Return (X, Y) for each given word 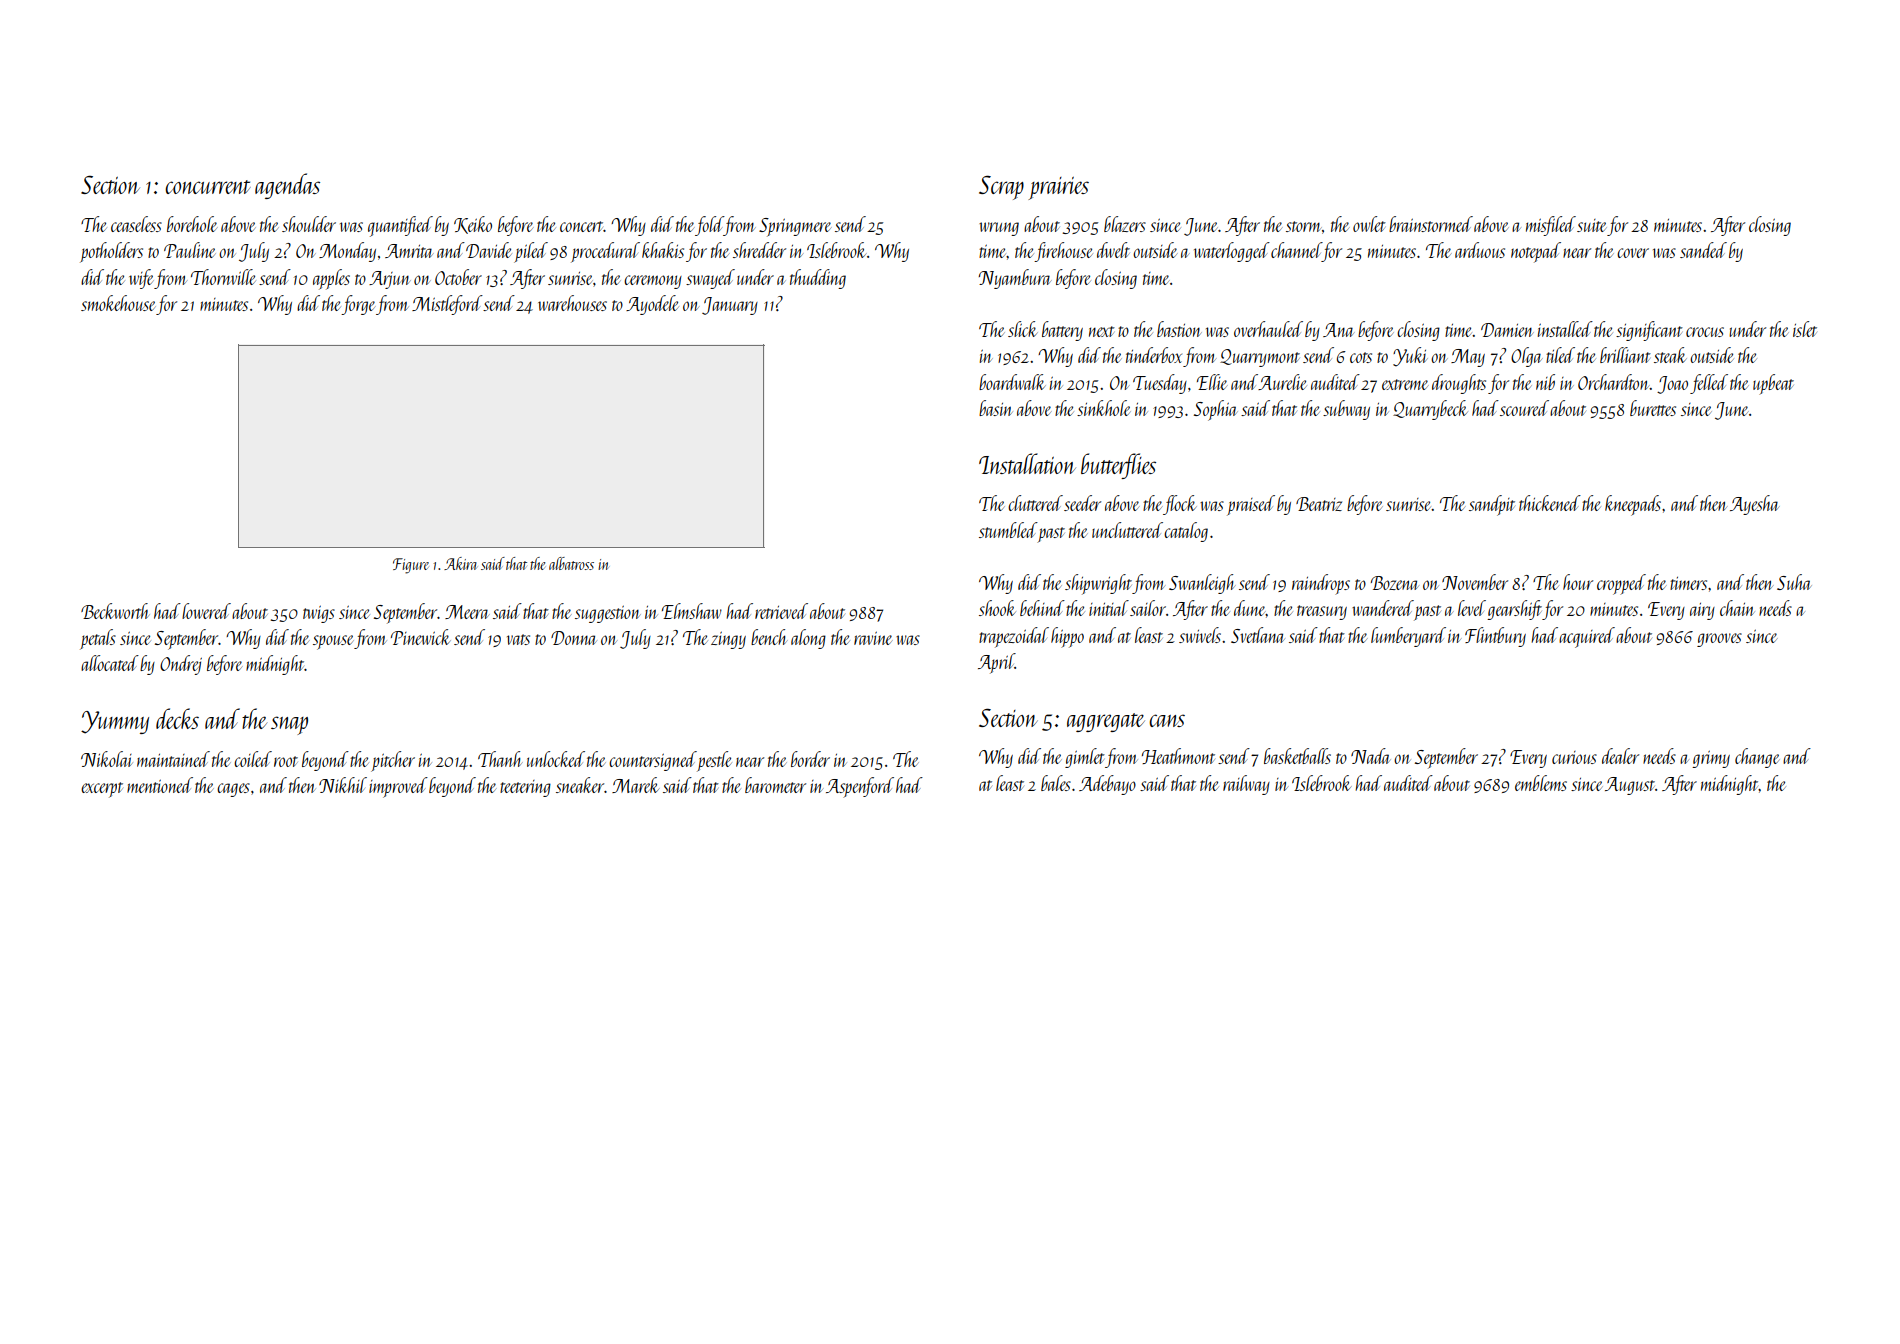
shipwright (1099, 584)
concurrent (208, 187)
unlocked (556, 759)
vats (518, 639)
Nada (1371, 756)
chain (1737, 608)
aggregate (1106, 722)
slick (1023, 329)
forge (358, 305)
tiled (1560, 355)
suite (1592, 225)
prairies (1058, 188)
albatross (571, 563)
